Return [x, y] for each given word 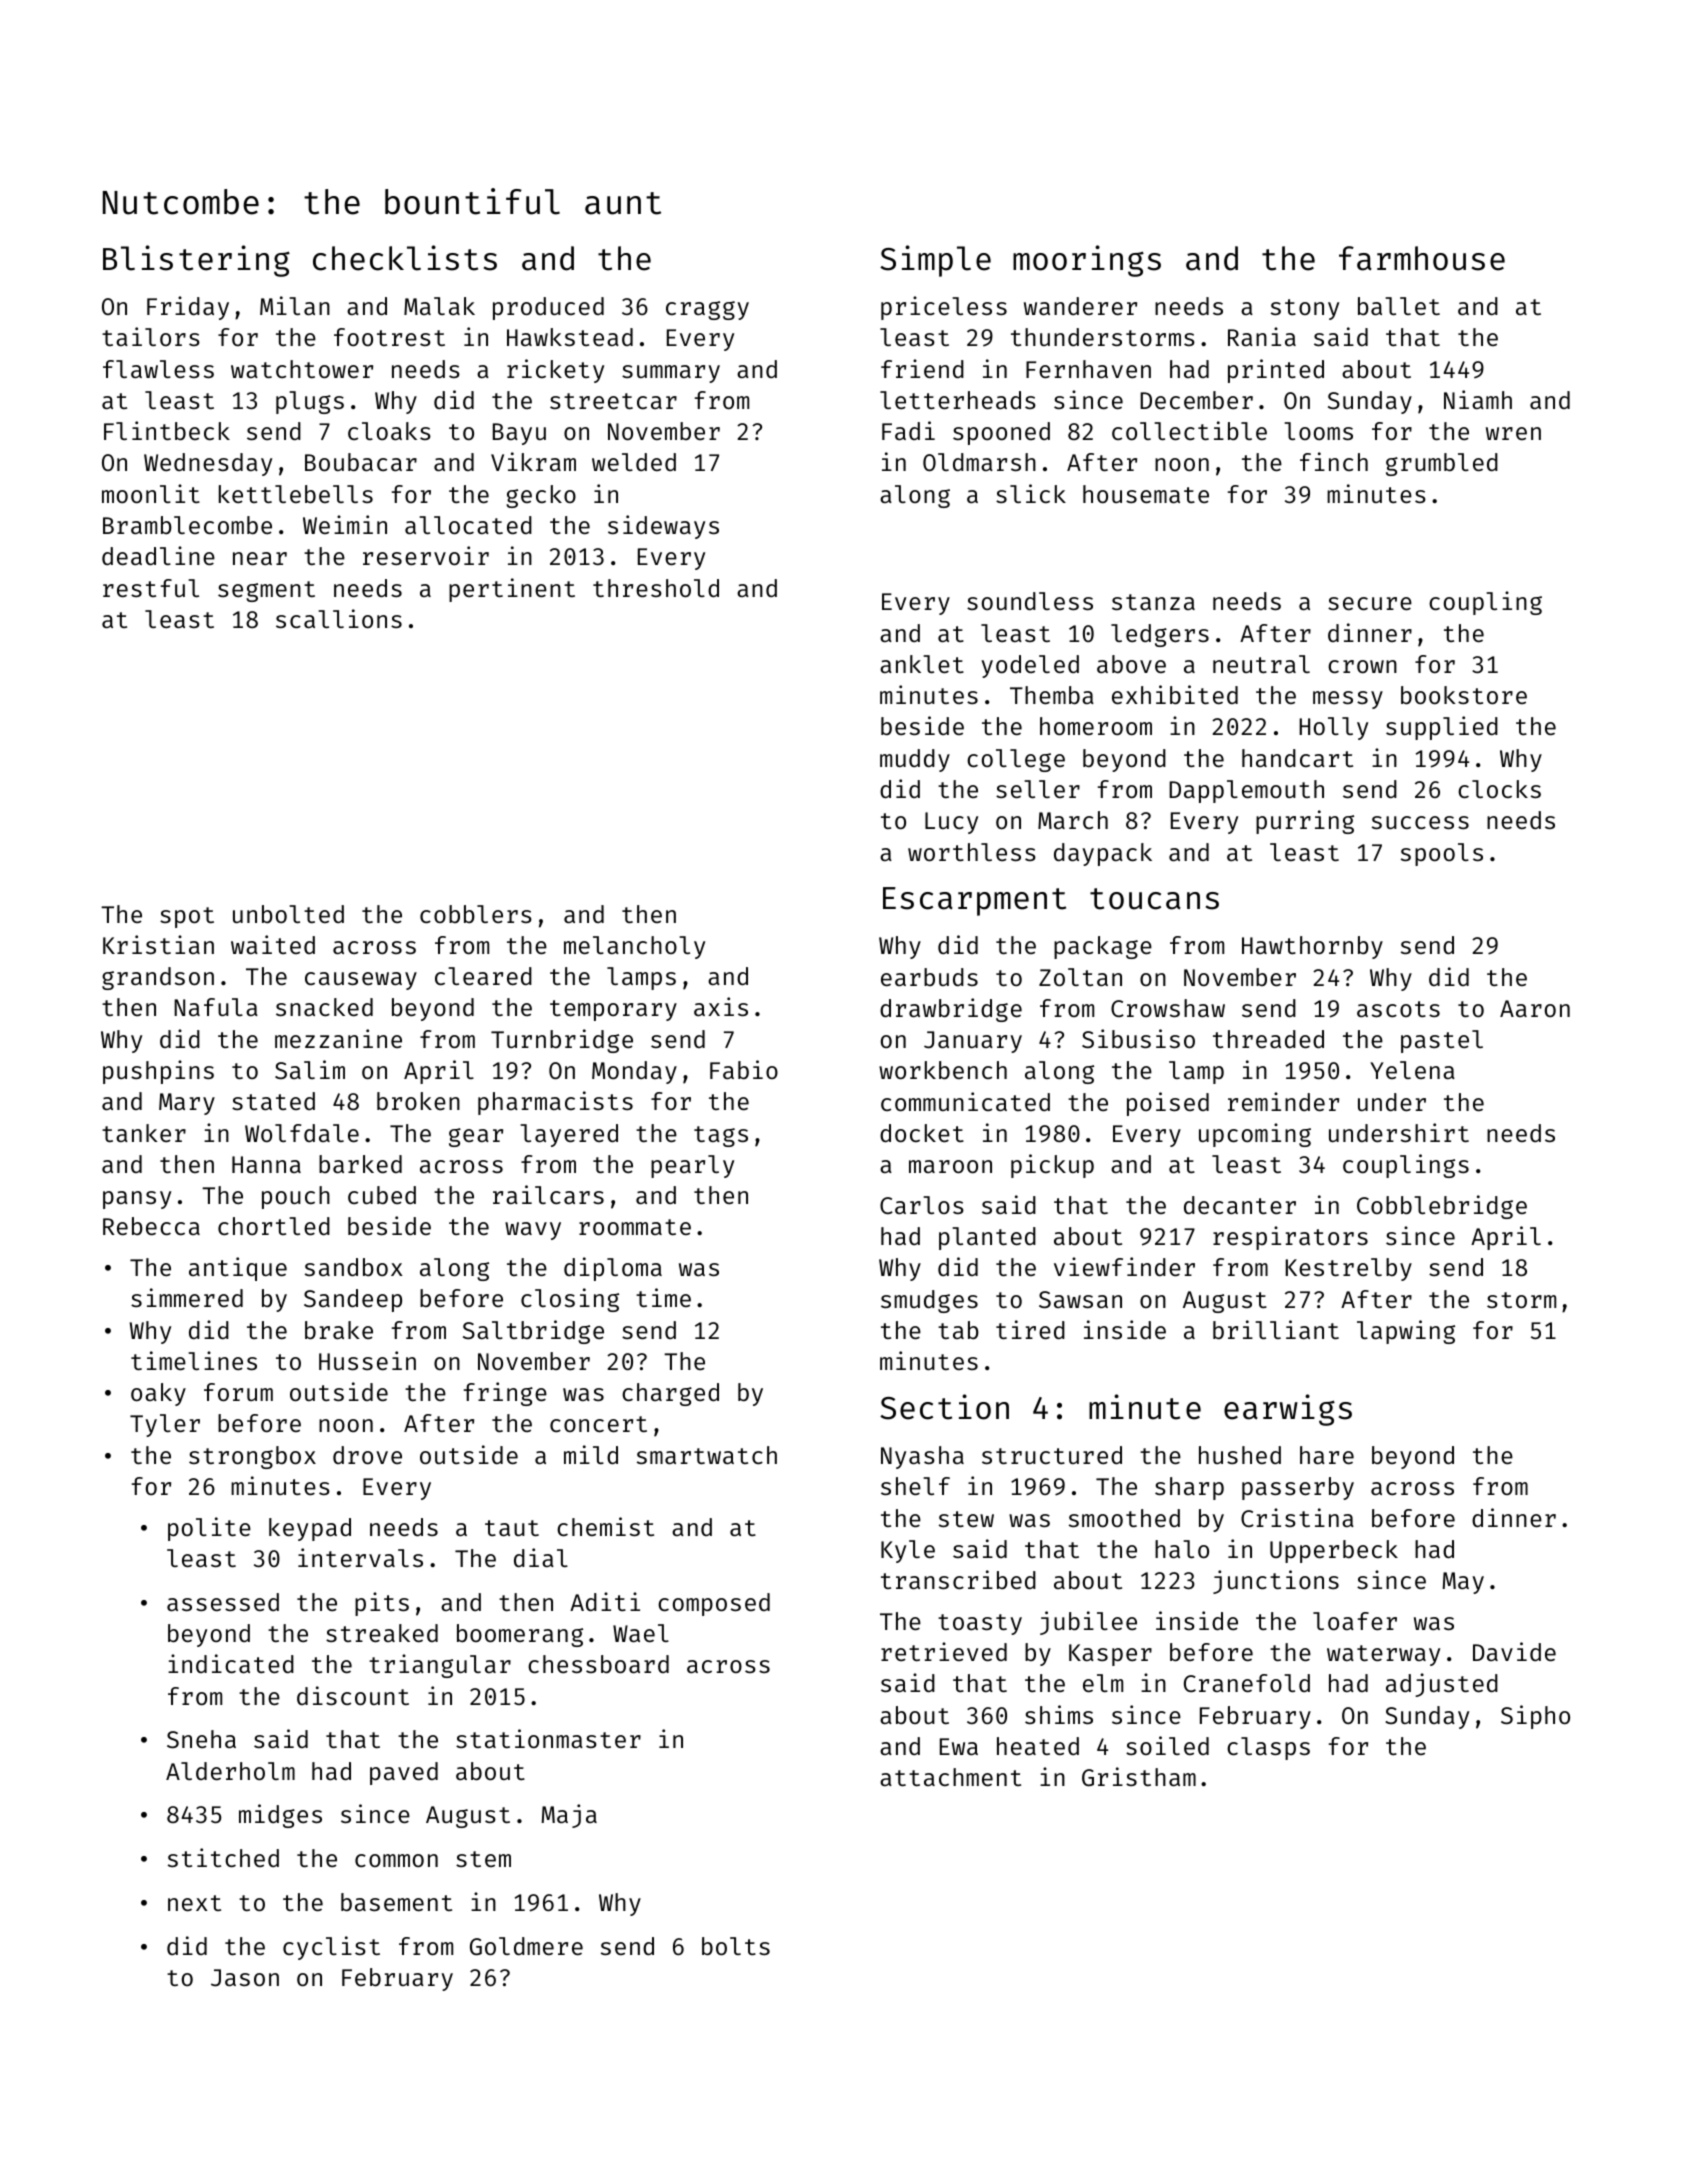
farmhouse [1422, 258]
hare [1327, 1455]
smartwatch [707, 1455]
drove [367, 1455]
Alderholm [230, 1771]
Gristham [1139, 1776]
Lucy [951, 823]
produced [548, 308]
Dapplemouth [1246, 791]
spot [187, 917]
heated [1038, 1746]
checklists [405, 258]
